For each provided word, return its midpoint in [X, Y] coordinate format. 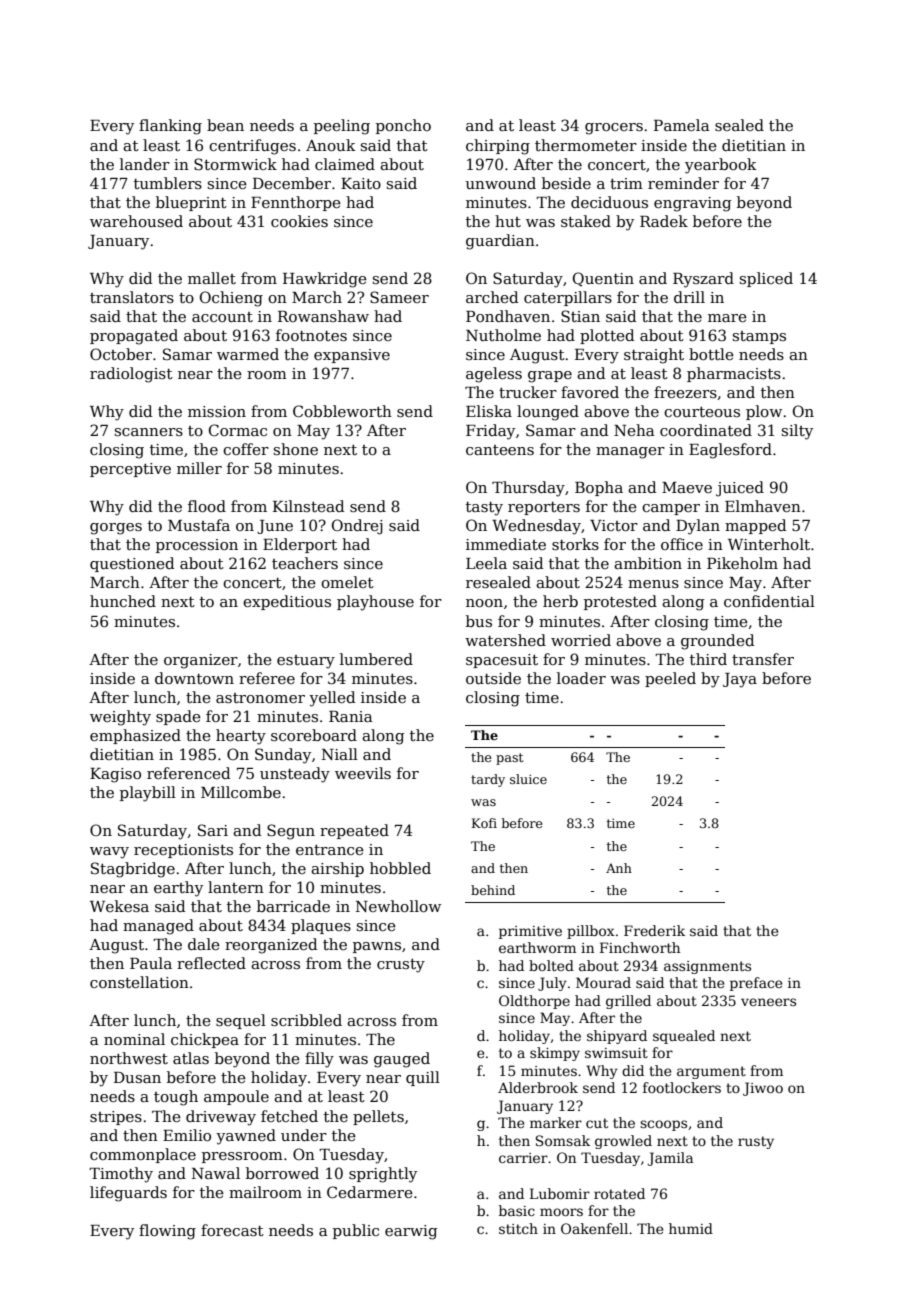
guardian [500, 242]
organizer [201, 661]
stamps [759, 337]
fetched [289, 1116]
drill [689, 297]
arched [492, 297]
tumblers [168, 183]
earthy [178, 889]
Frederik [654, 930]
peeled [670, 679]
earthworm [537, 947]
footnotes [311, 335]
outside [493, 678]
